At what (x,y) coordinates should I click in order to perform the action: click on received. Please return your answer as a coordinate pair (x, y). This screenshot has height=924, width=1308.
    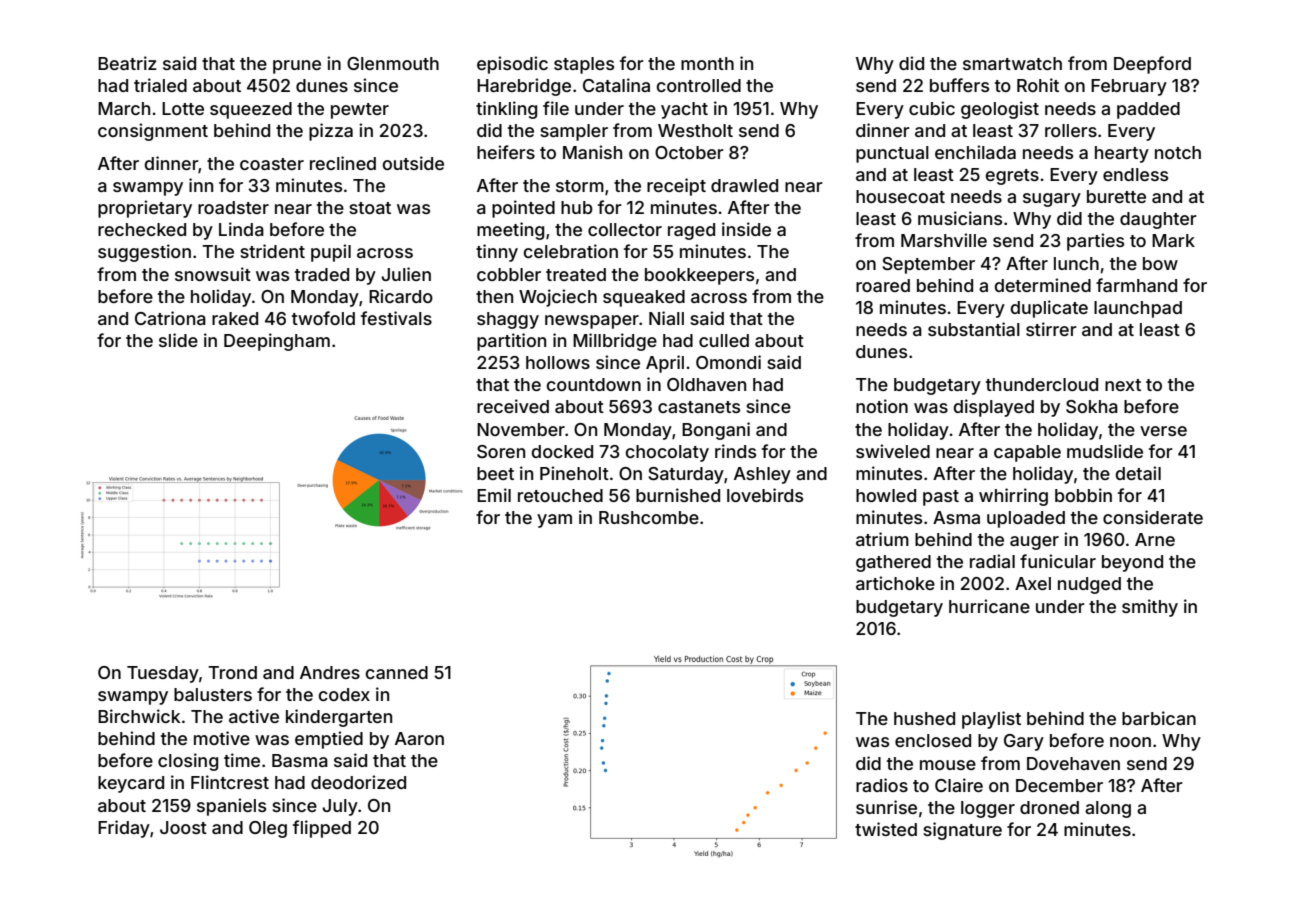
    Looking at the image, I should click on (513, 406).
